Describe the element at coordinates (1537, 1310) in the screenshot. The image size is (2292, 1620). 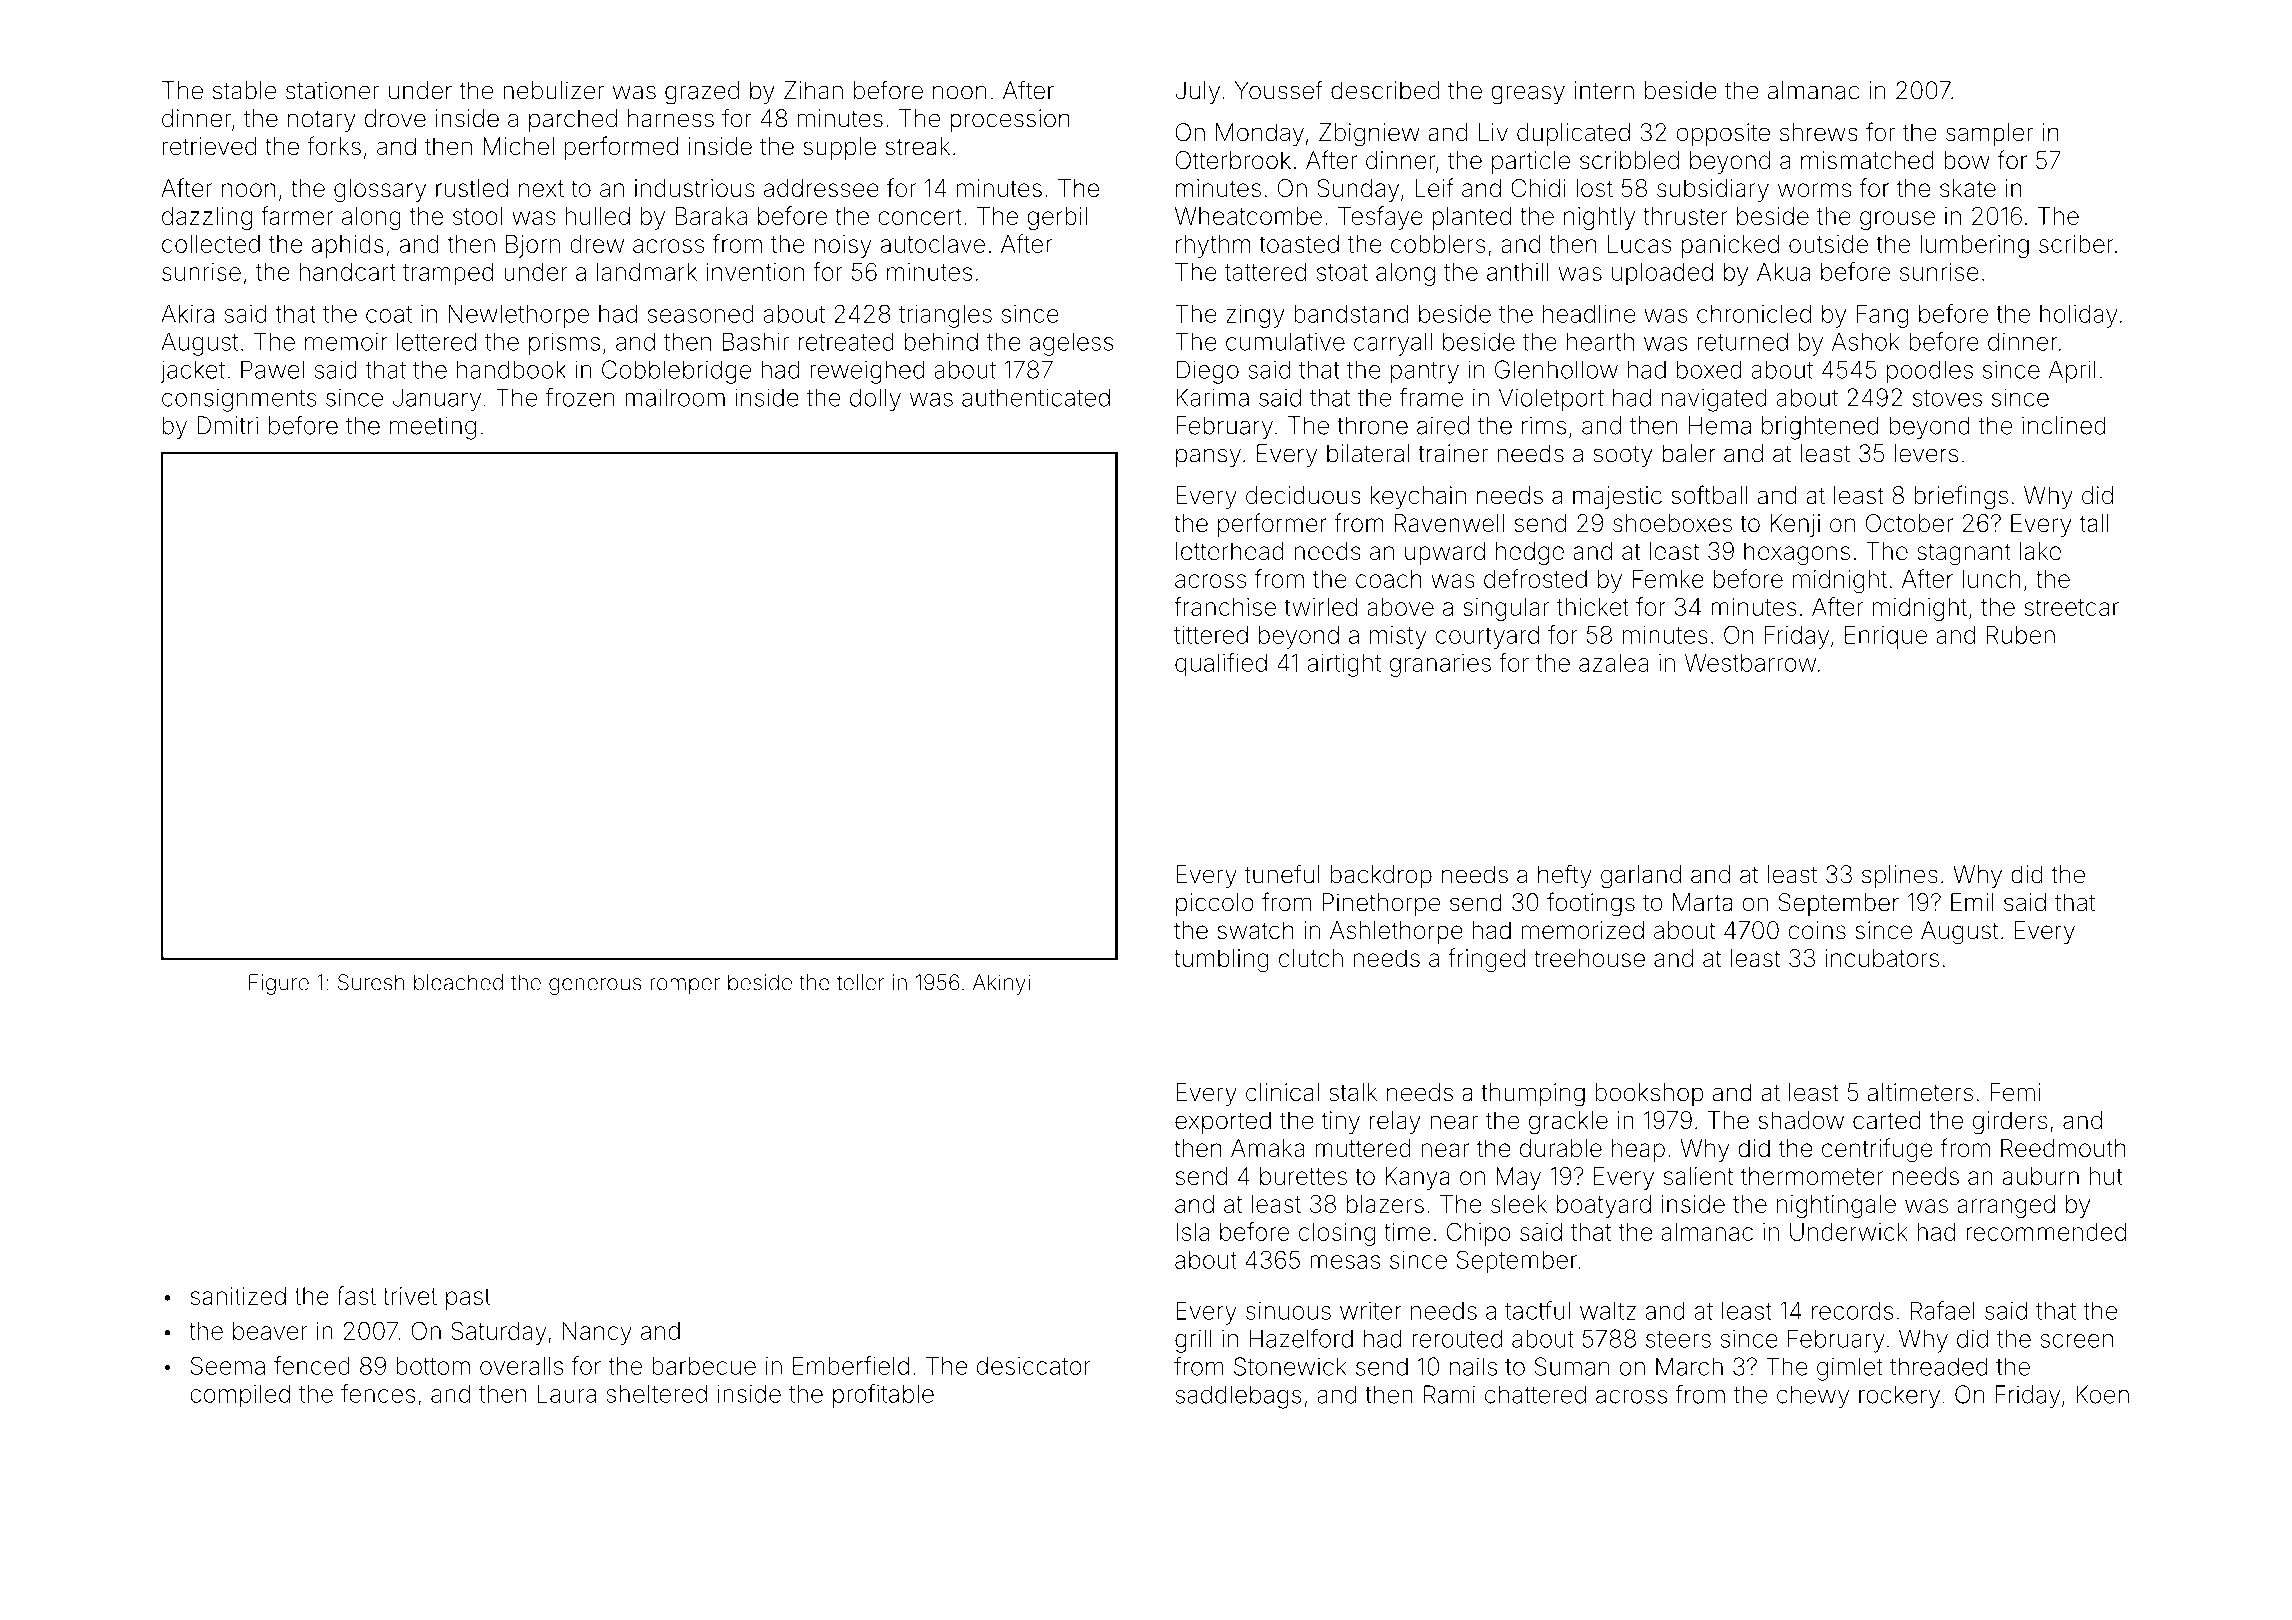
I see `tactful` at that location.
